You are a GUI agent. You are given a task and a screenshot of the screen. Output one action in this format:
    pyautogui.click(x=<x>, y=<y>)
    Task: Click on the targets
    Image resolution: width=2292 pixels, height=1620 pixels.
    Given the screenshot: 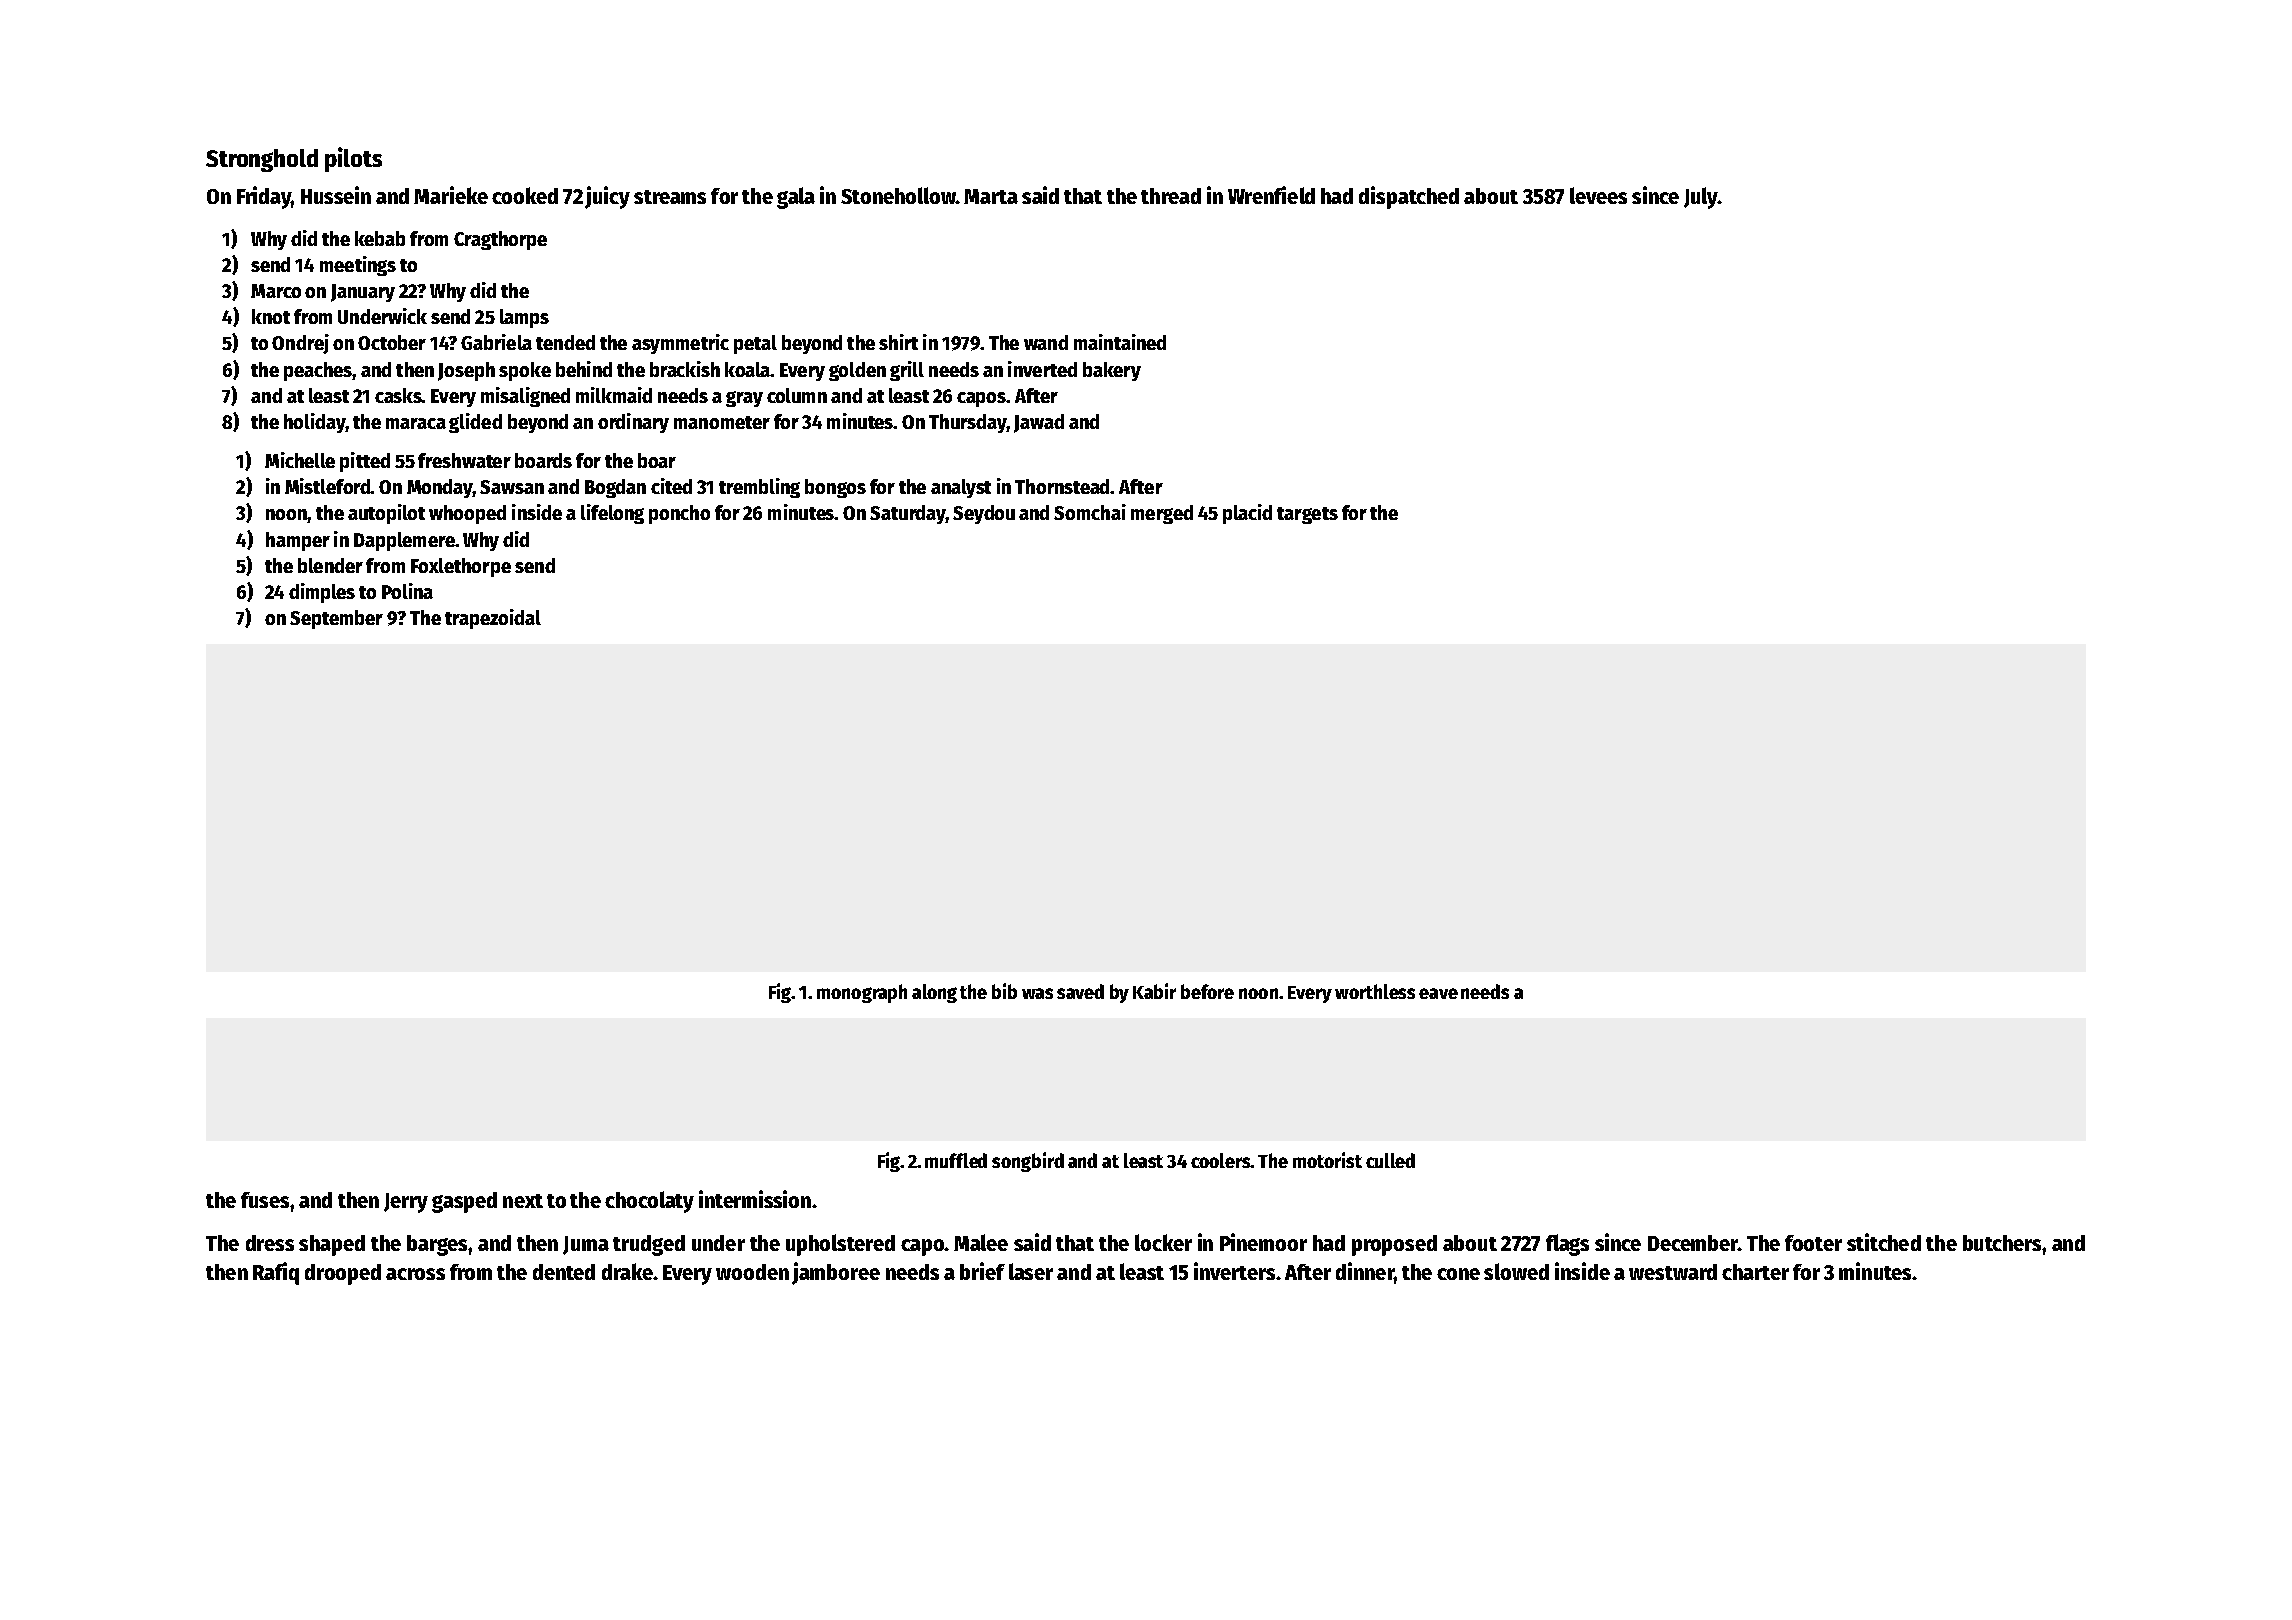 What is the action you would take?
    pyautogui.click(x=1307, y=515)
